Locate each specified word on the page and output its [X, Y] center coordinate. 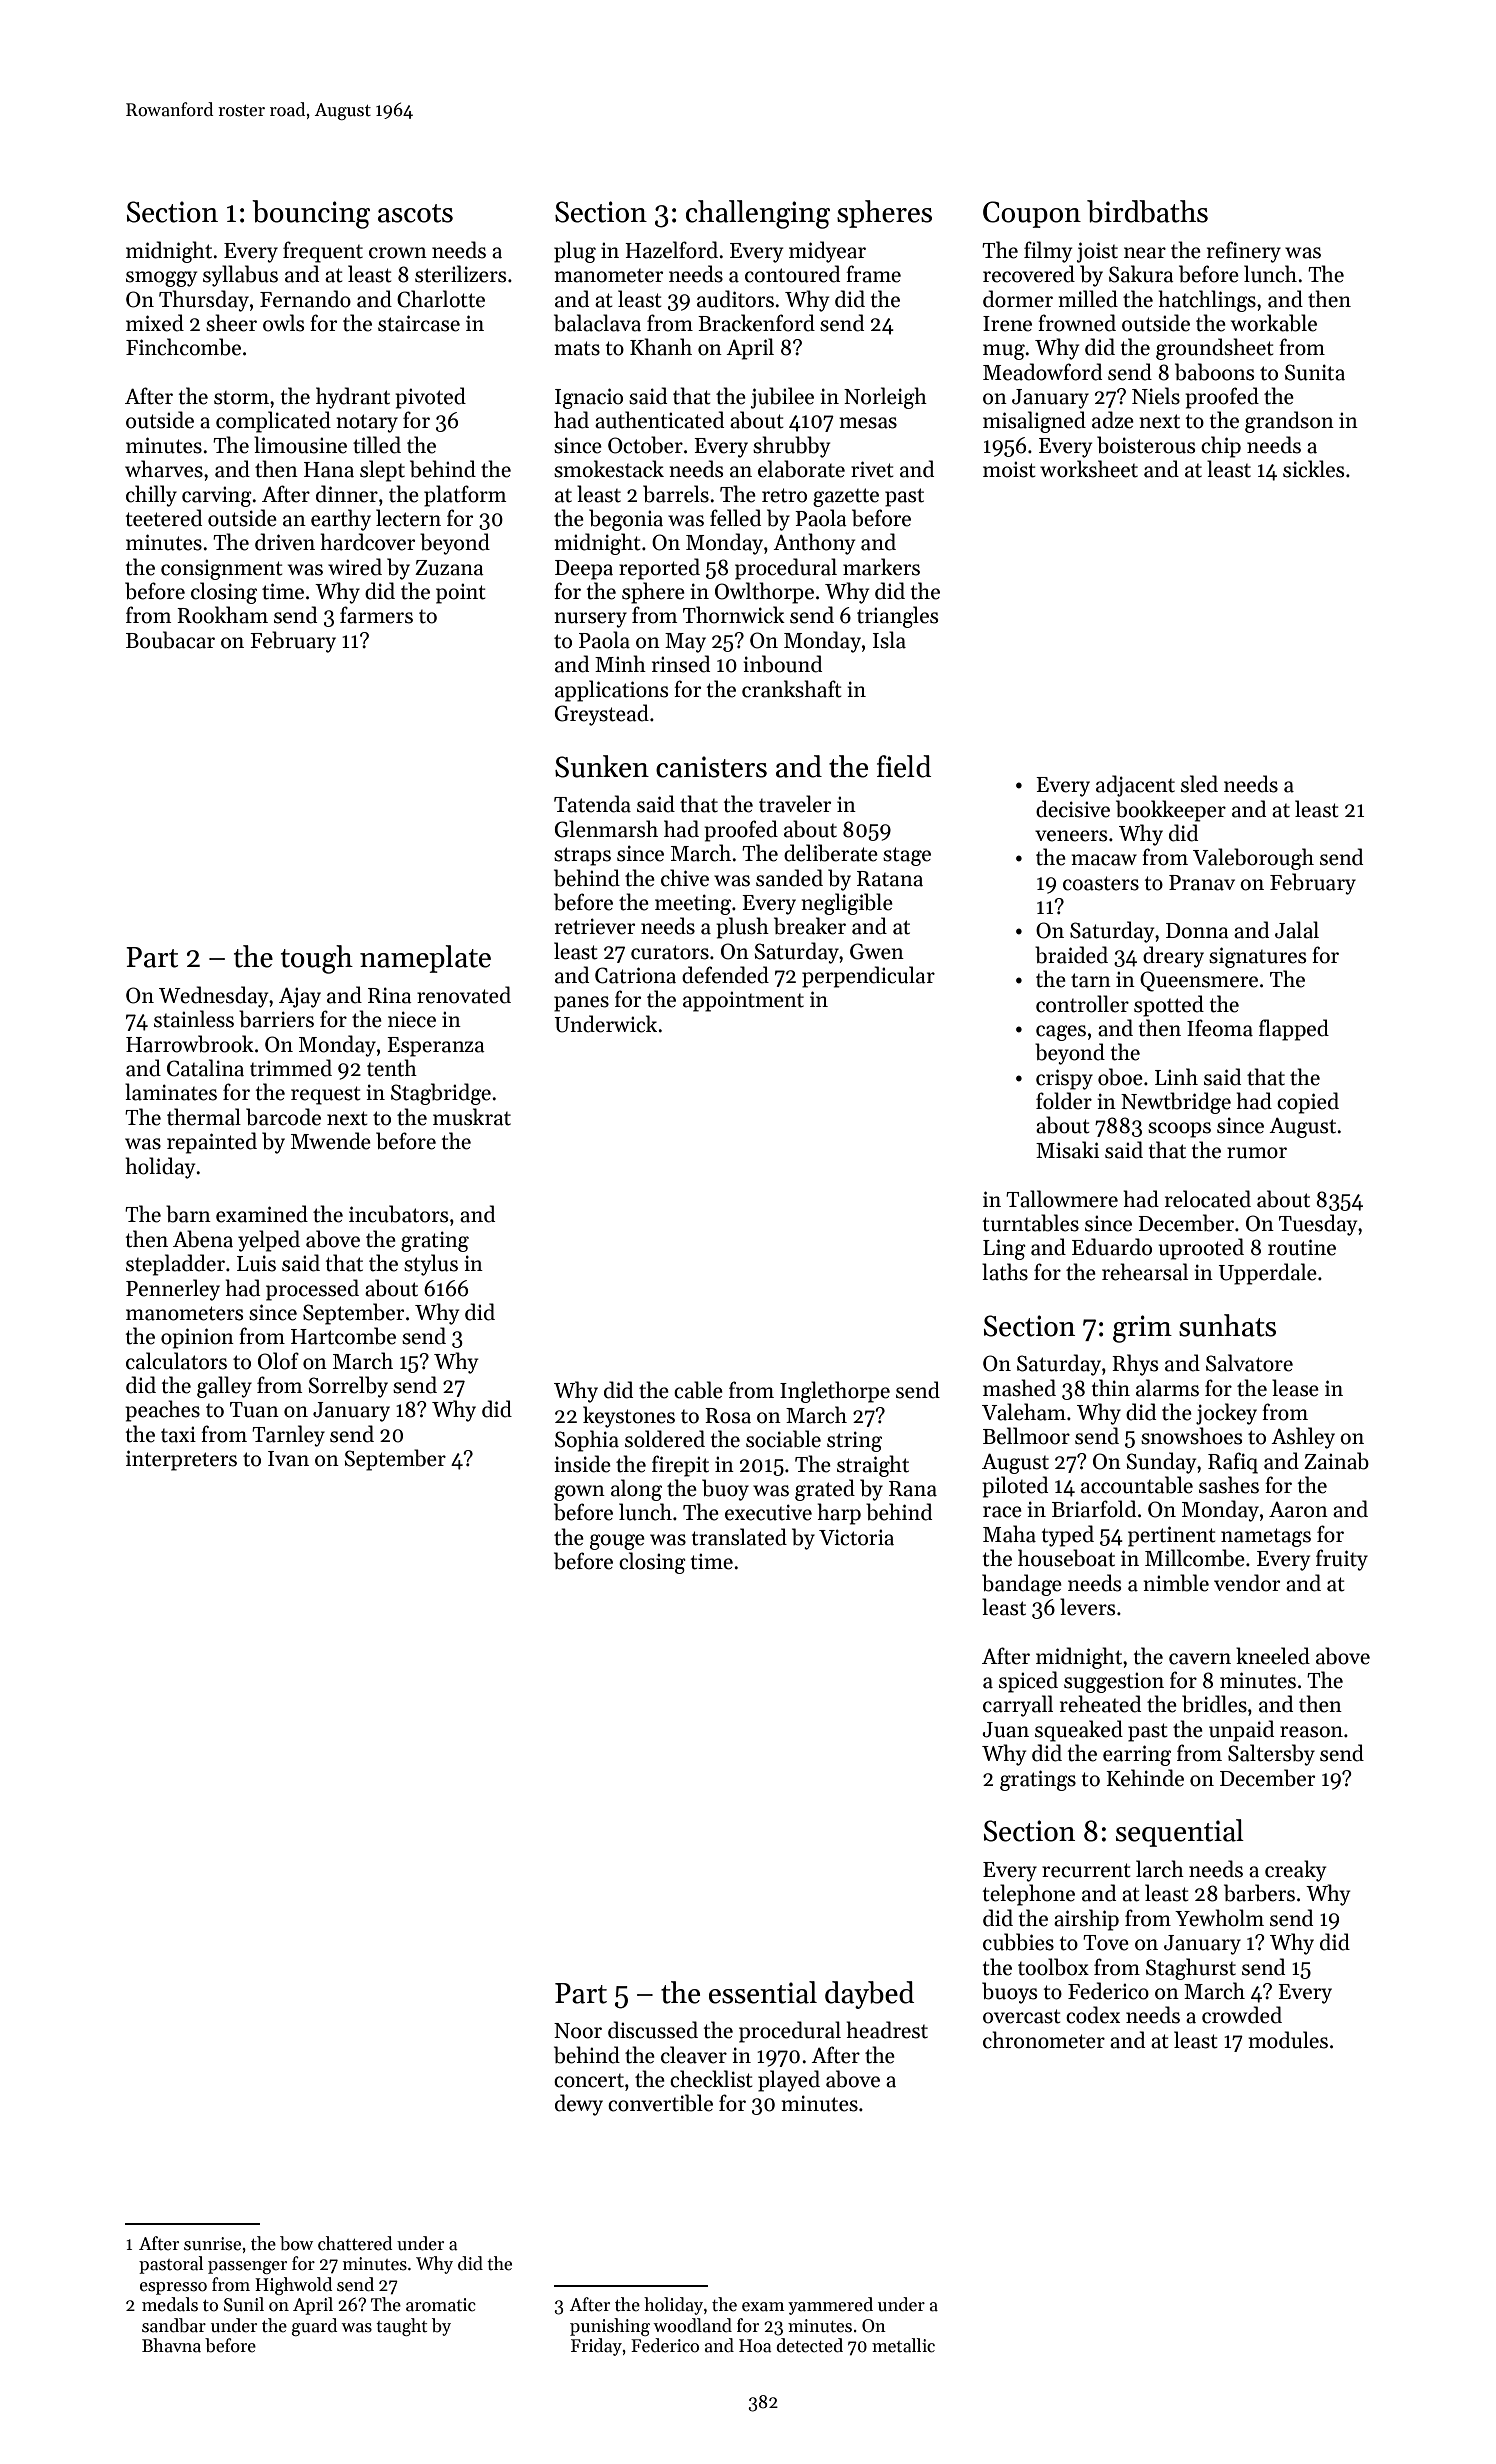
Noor [578, 2031]
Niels [1156, 396]
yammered [830, 2306]
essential [763, 1992]
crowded [1242, 2015]
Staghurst [1191, 1969]
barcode [283, 1117]
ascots [415, 213]
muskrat [472, 1117]
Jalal [1297, 930]
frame [873, 274]
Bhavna [171, 2345]
